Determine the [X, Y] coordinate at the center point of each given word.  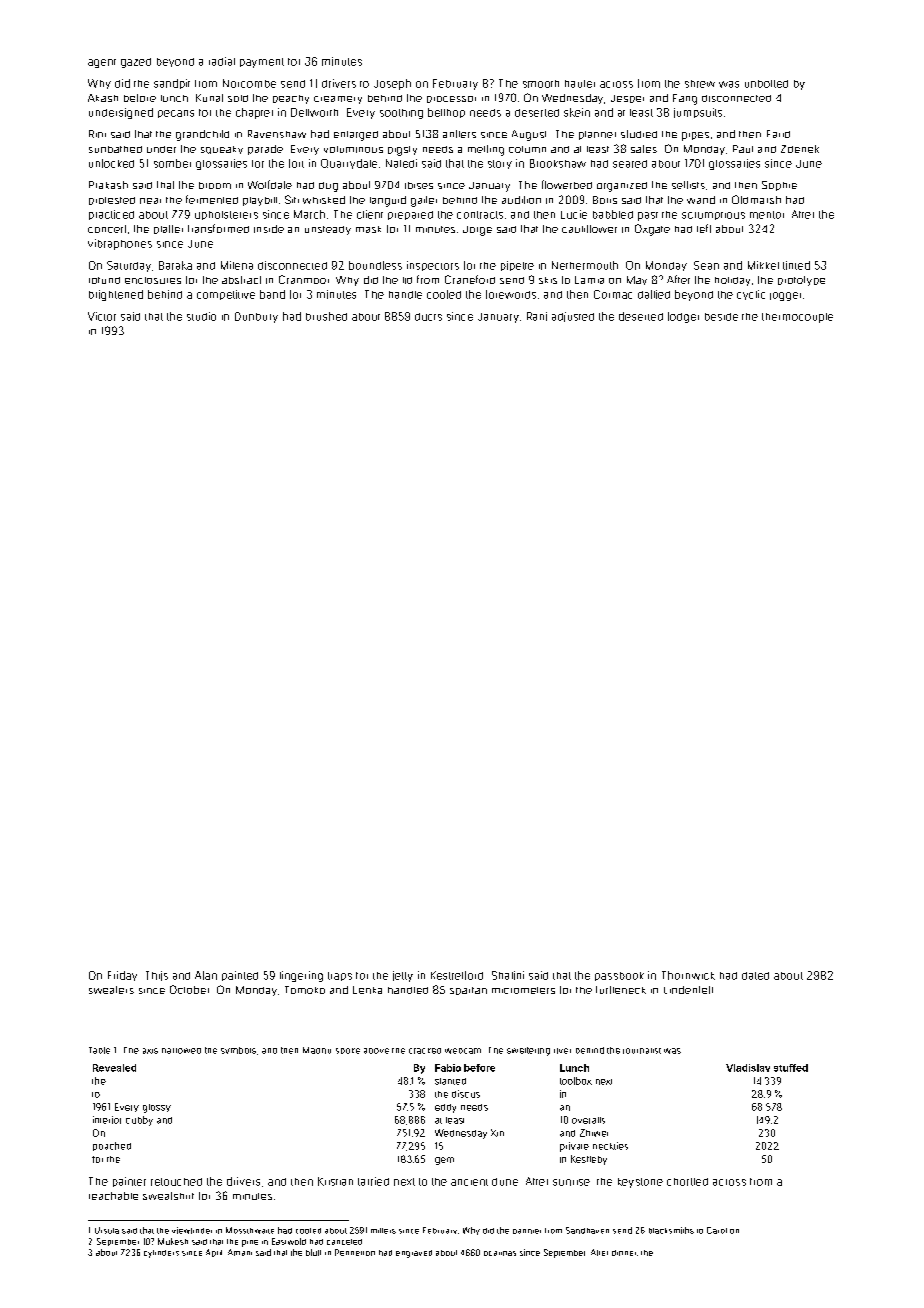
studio [201, 316]
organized [622, 187]
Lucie [574, 214]
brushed [326, 316]
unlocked [111, 163]
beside [721, 317]
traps [340, 976]
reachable [113, 1196]
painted [240, 976]
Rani [537, 316]
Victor [102, 316]
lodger [683, 317]
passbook [619, 976]
